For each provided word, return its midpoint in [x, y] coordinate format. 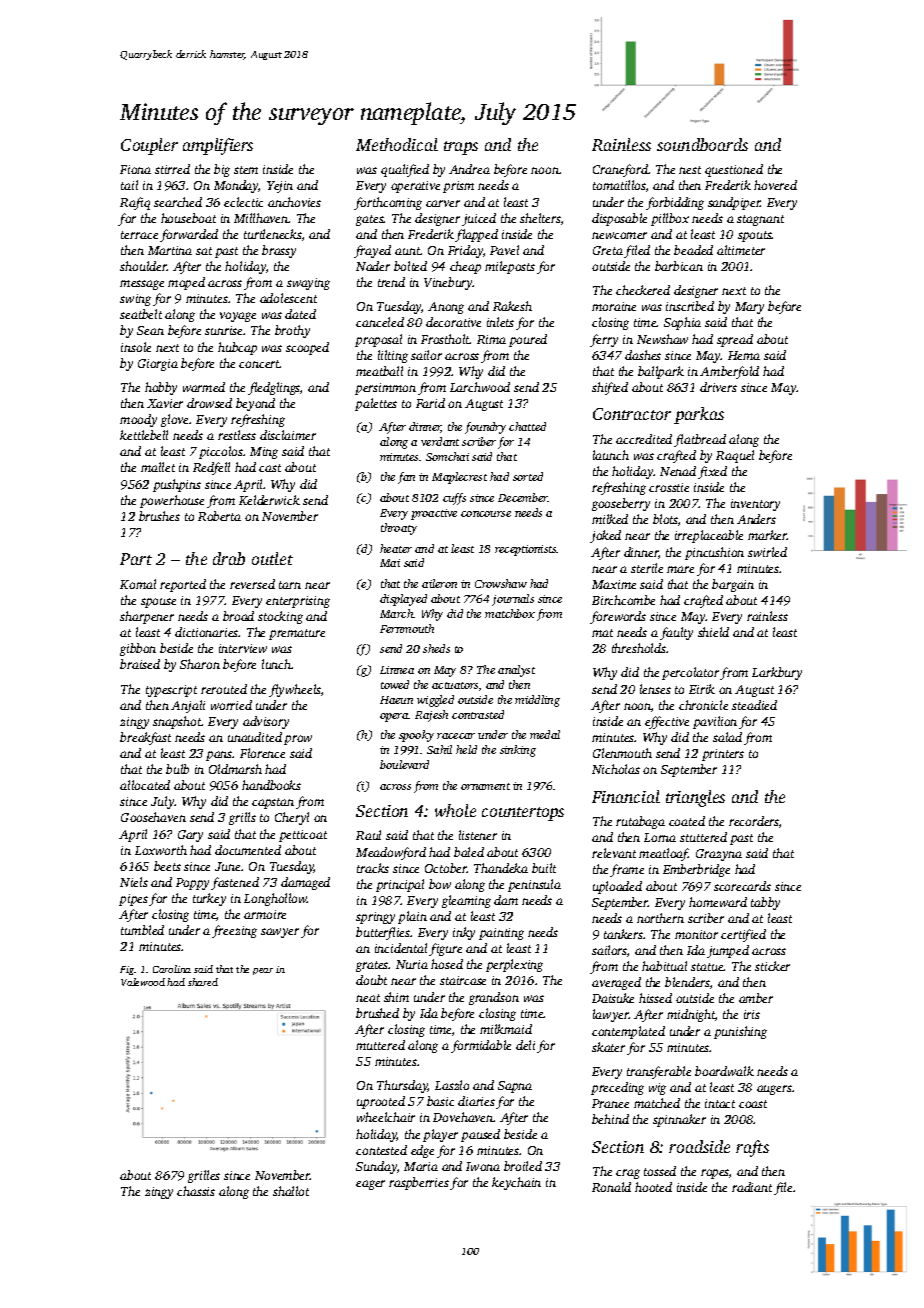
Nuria [412, 964]
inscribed [690, 306]
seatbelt [141, 314]
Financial [626, 796]
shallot [291, 1191]
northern [660, 918]
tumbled [142, 930]
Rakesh [512, 306]
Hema [744, 355]
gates [370, 220]
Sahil [439, 749]
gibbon [138, 649]
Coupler [149, 146]
